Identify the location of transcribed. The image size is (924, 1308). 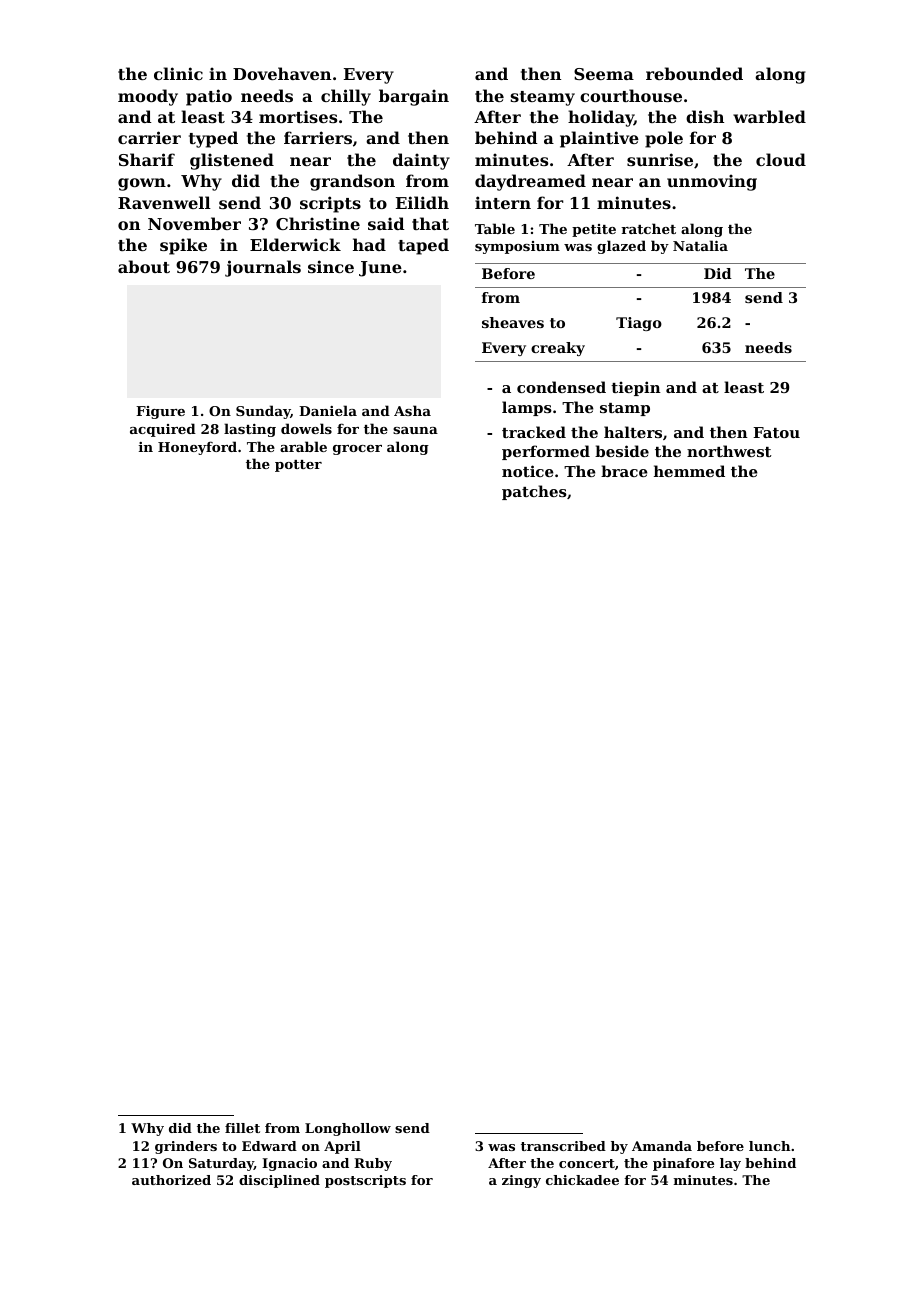
(563, 1146).
